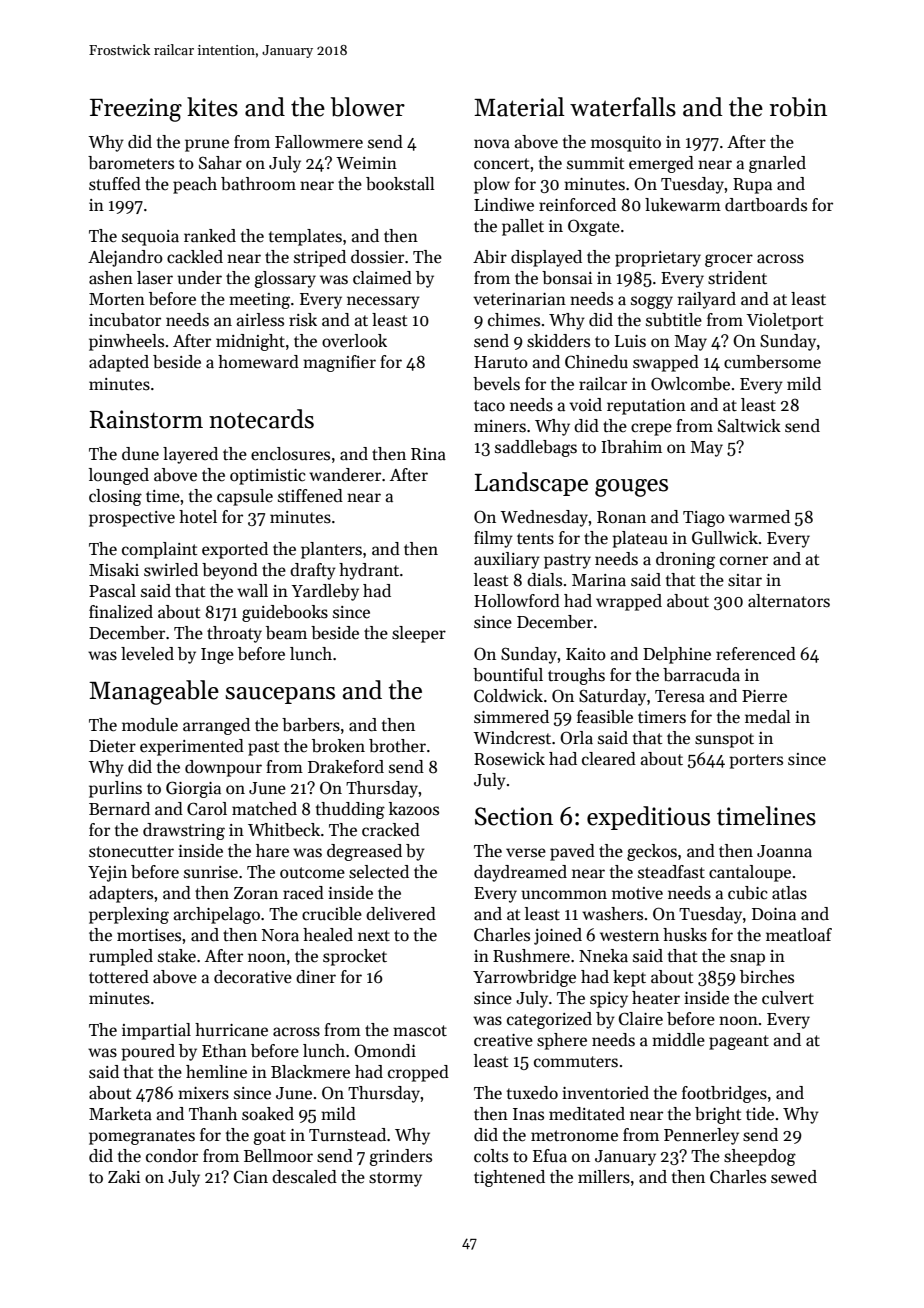  Describe the element at coordinates (213, 1114) in the screenshot. I see `Thanh` at that location.
